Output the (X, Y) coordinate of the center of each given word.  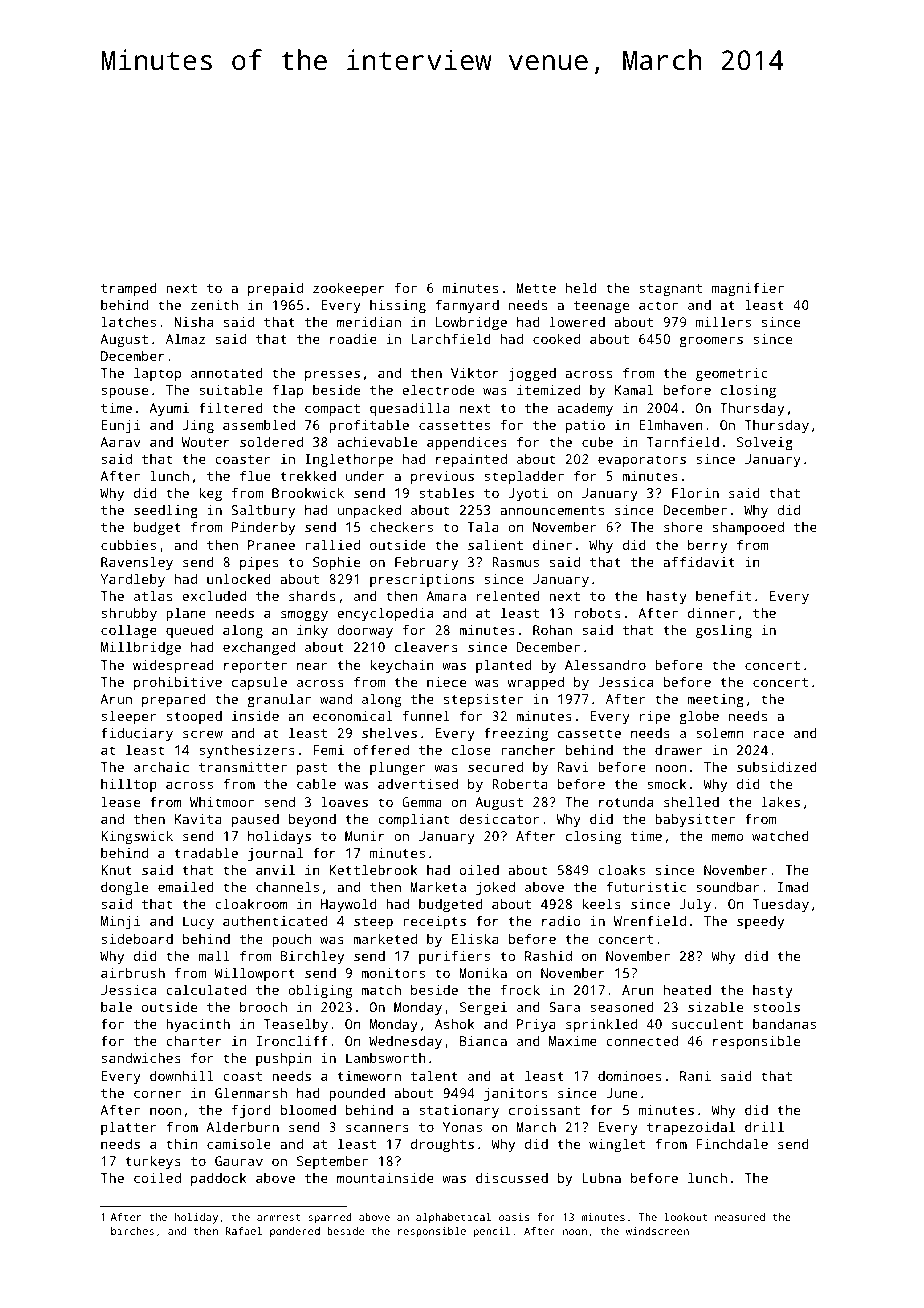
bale (116, 1006)
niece (446, 682)
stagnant (670, 290)
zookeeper (349, 289)
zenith (214, 304)
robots (598, 613)
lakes (781, 801)
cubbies (128, 544)
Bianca (483, 1041)
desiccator (499, 818)
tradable (206, 852)
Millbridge (141, 648)
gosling (724, 631)
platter (128, 1128)
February (426, 563)
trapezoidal (691, 1128)
